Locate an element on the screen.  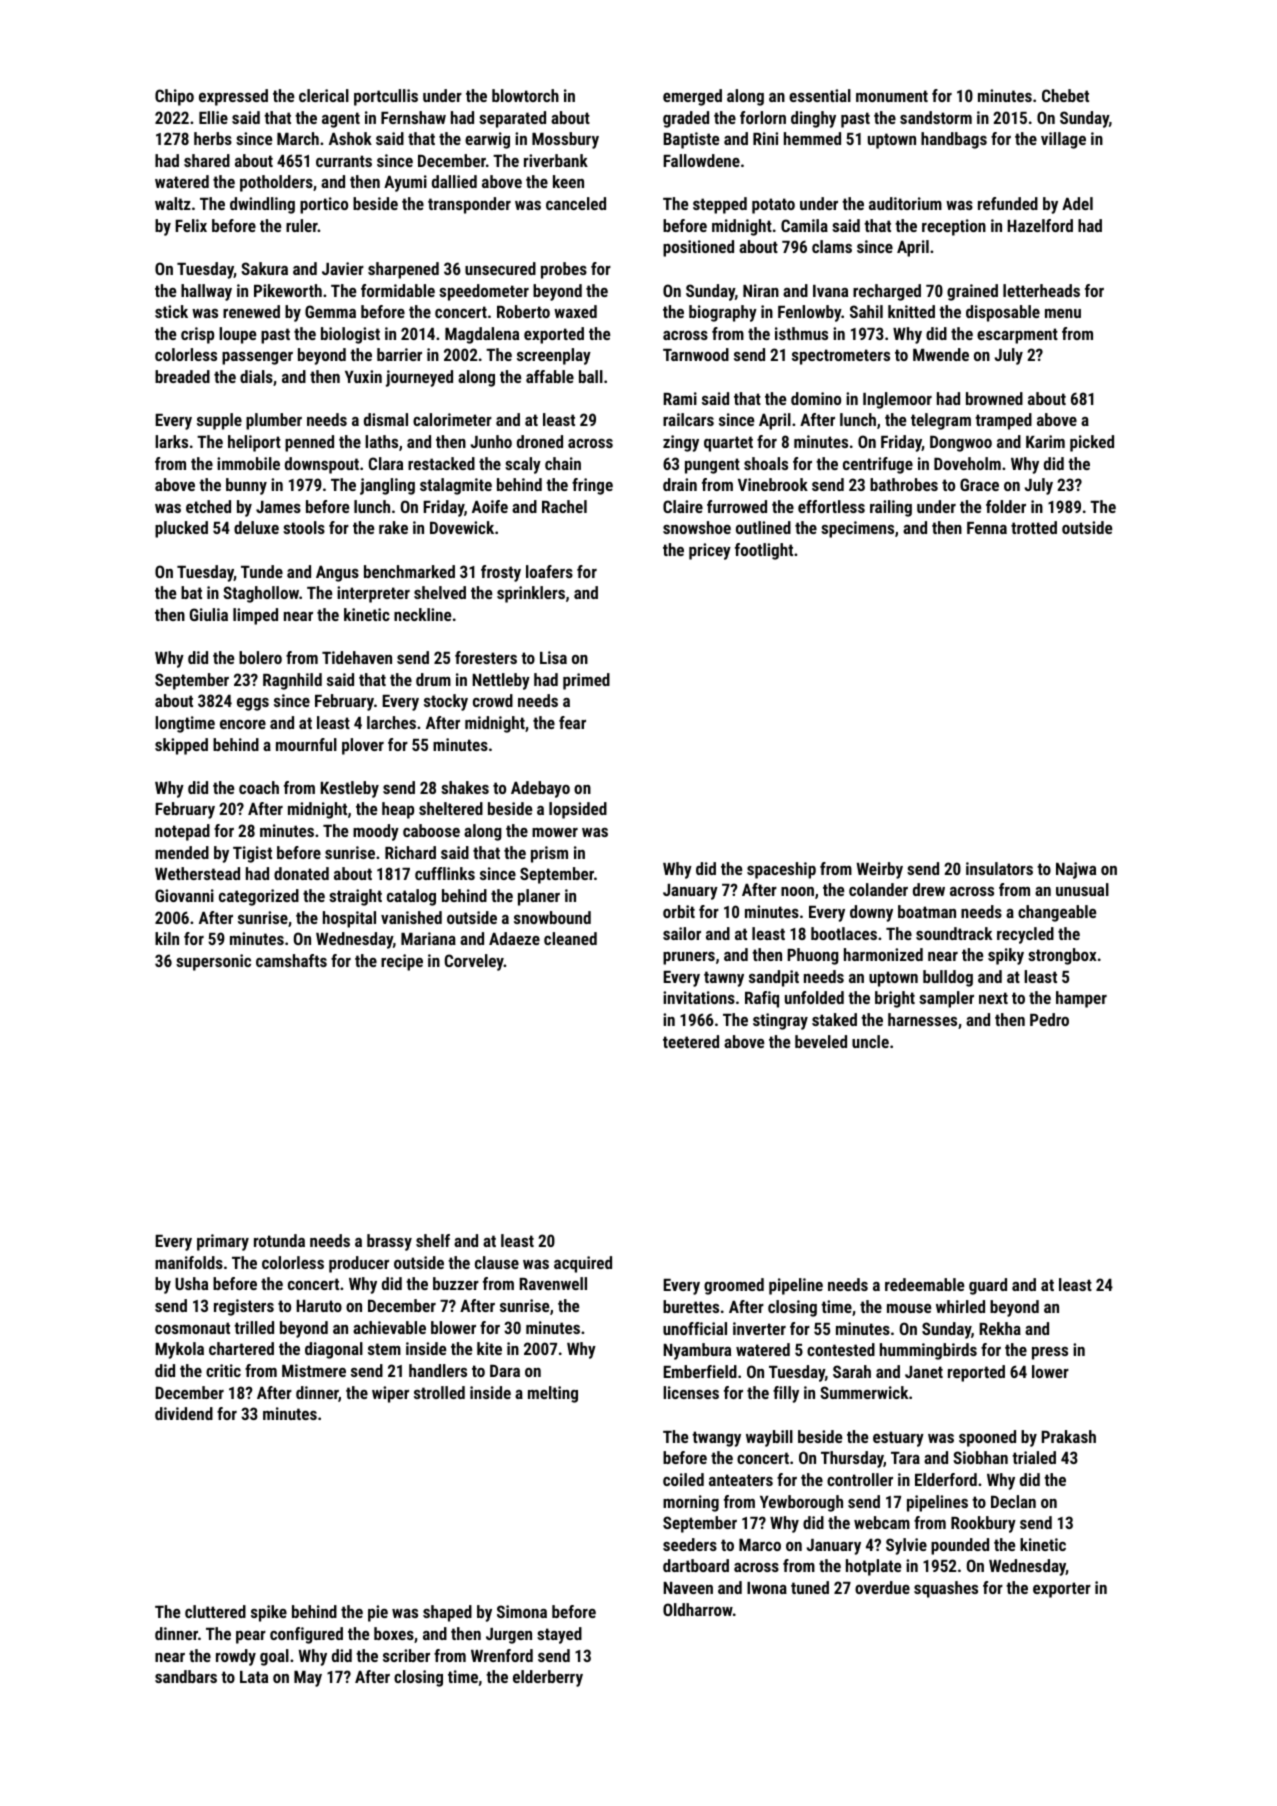
blowtorch is located at coordinates (525, 95).
